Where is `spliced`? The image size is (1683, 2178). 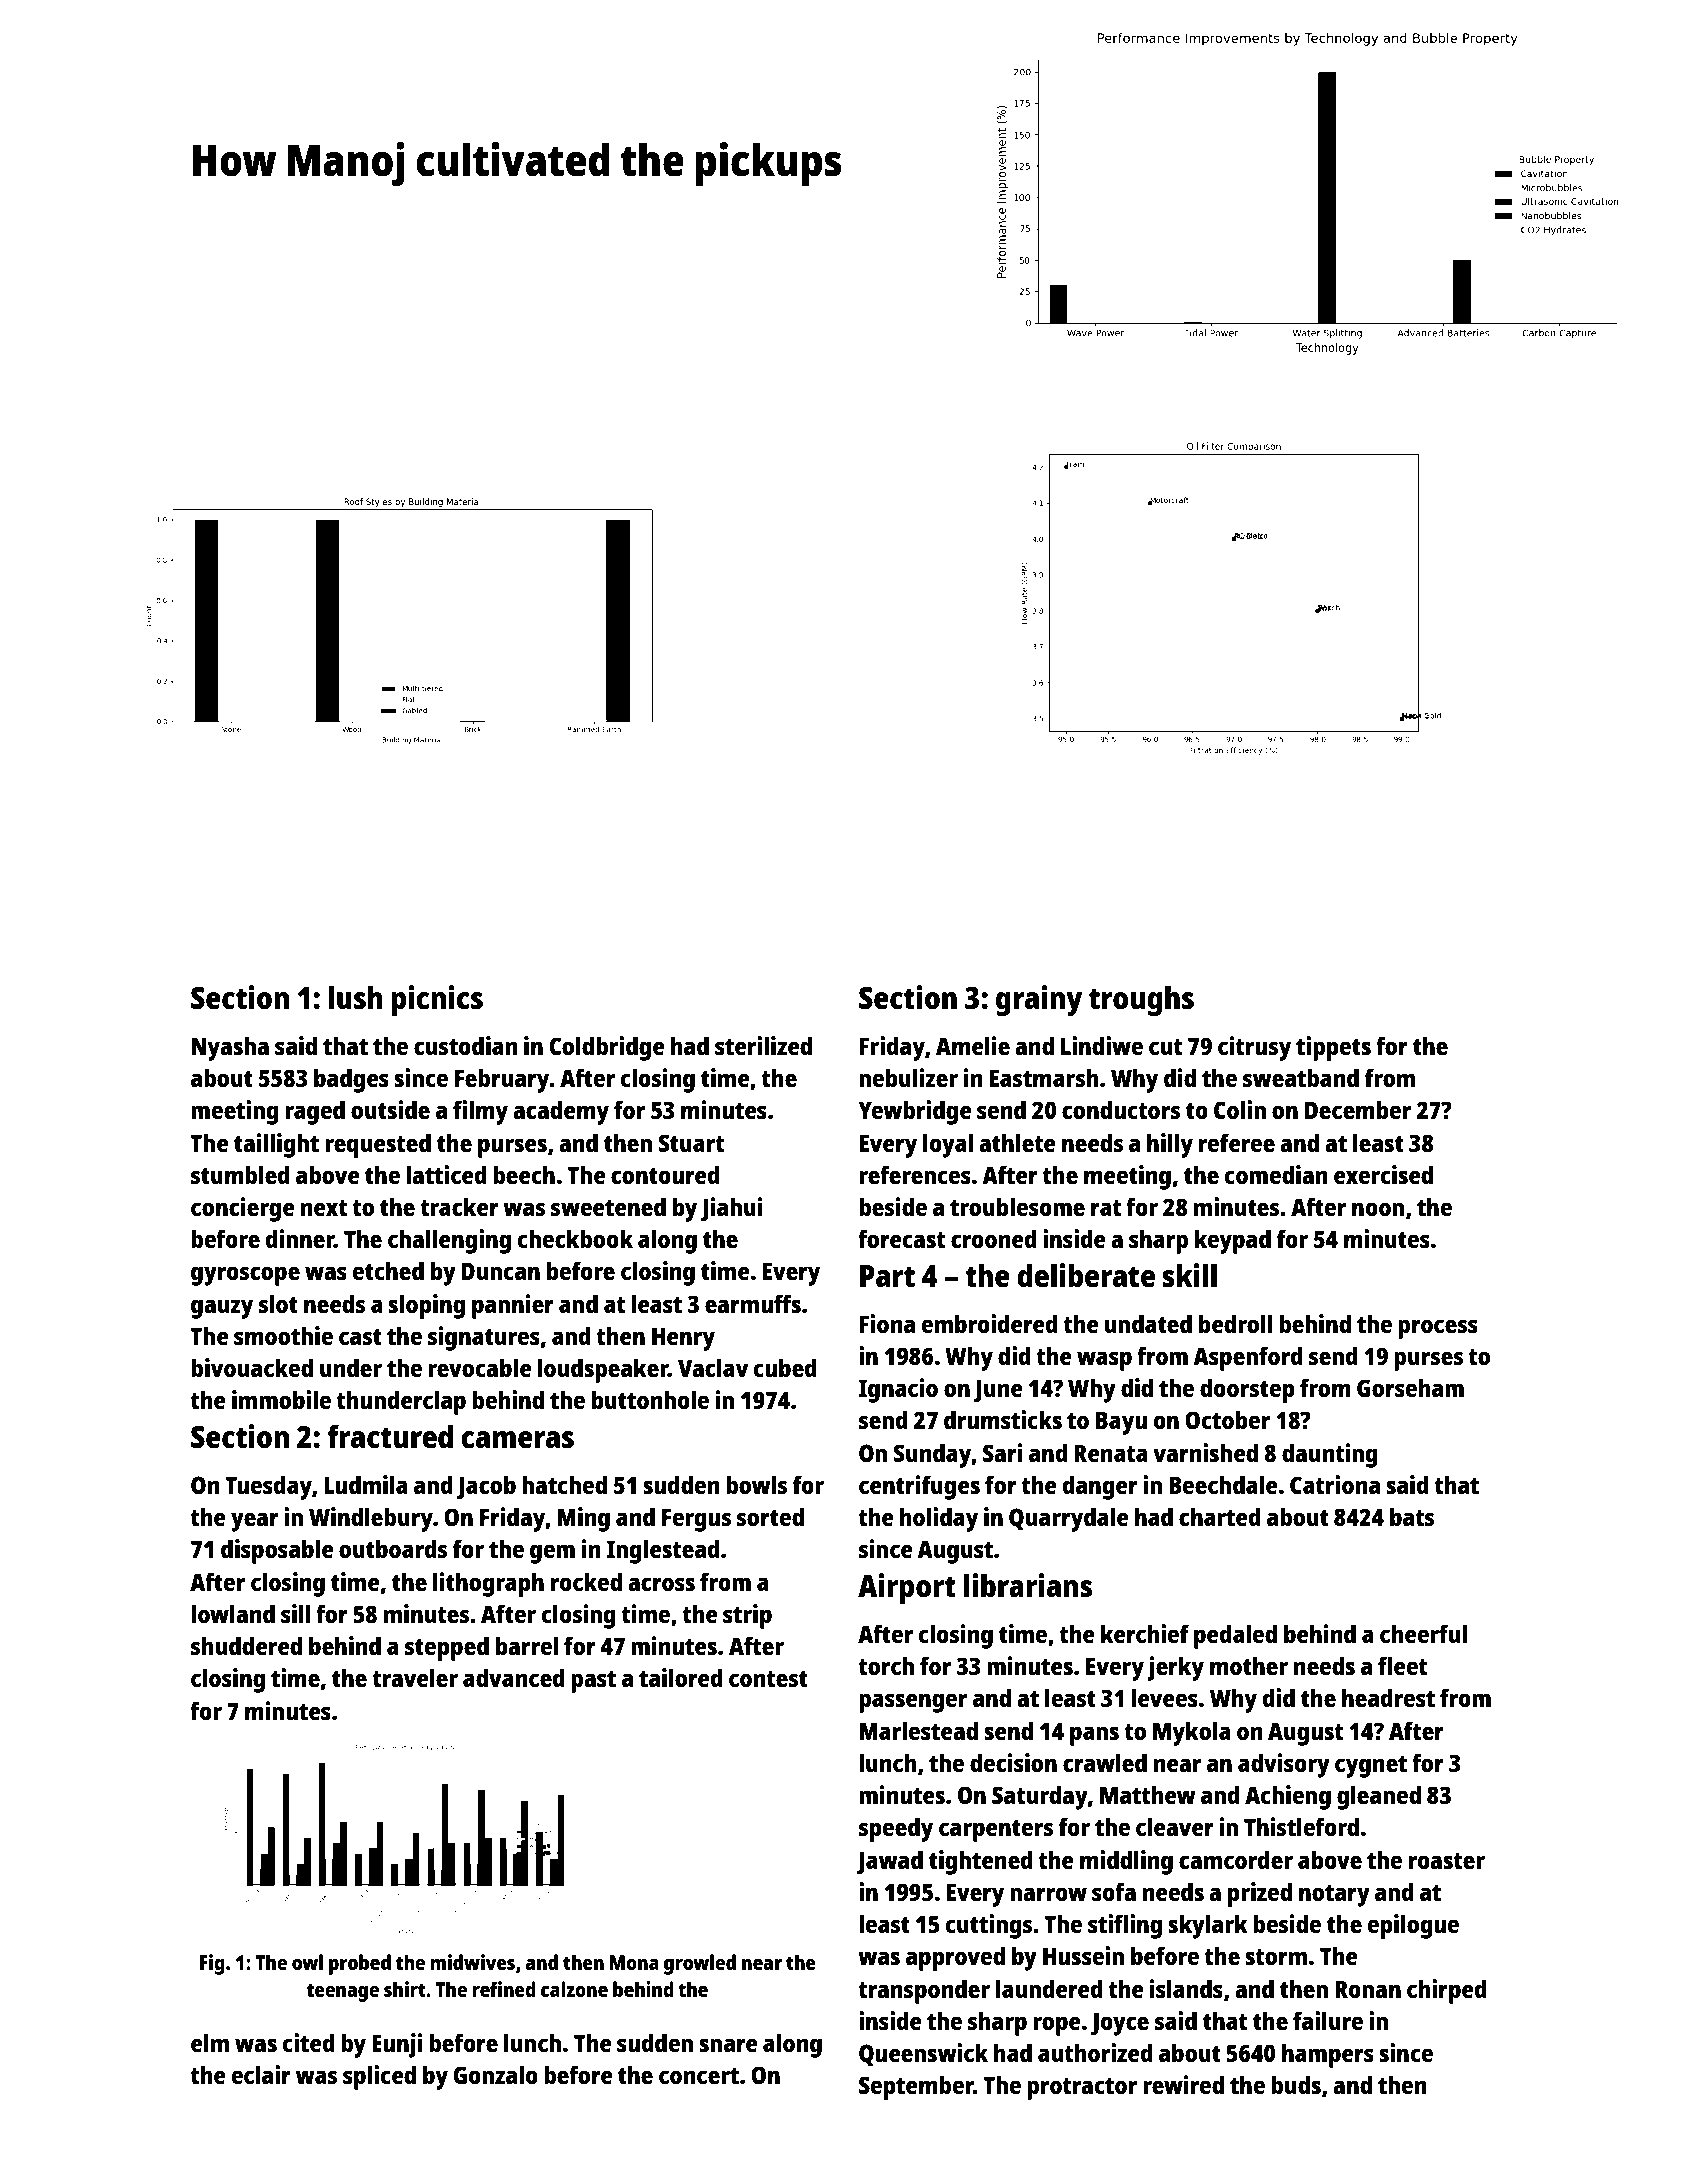
spliced is located at coordinates (379, 2077).
